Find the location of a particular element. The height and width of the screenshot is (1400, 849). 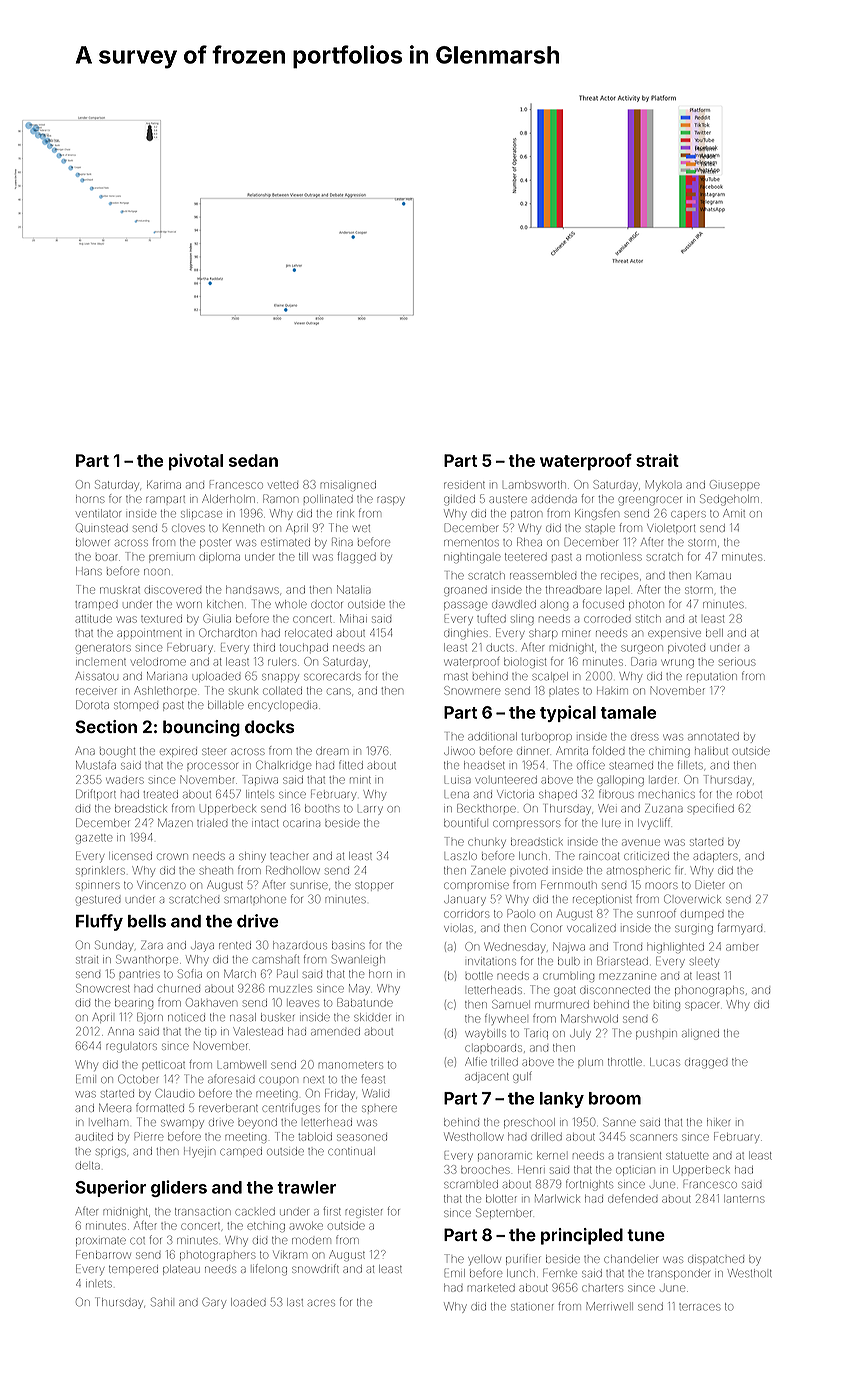

Kamau is located at coordinates (713, 575).
